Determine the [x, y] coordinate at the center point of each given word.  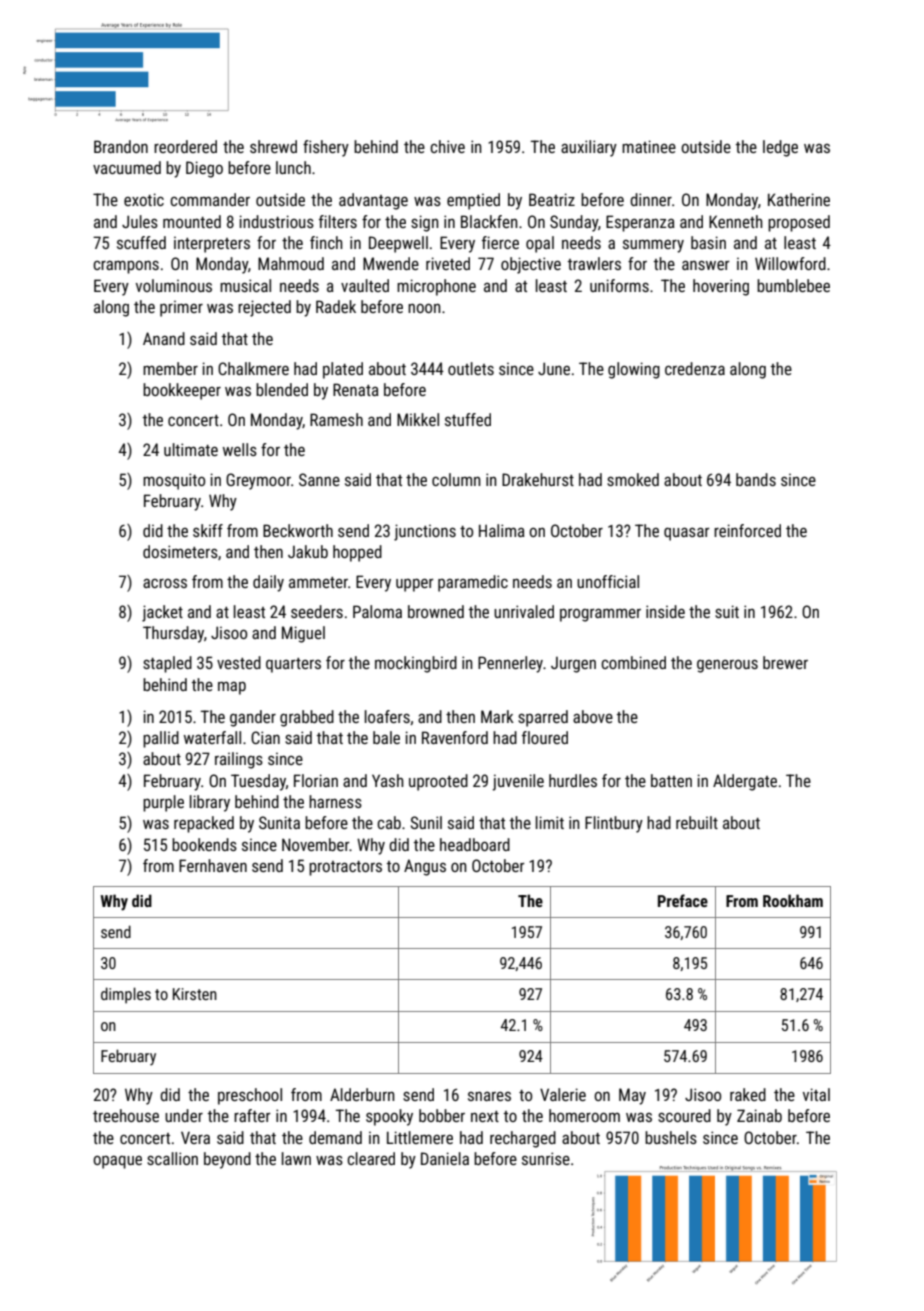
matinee [649, 146]
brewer [785, 662]
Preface [683, 900]
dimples [126, 995]
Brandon [121, 146]
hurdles [573, 780]
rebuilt [697, 822]
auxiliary [589, 148]
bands [756, 479]
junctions [425, 532]
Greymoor [258, 481]
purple [163, 803]
